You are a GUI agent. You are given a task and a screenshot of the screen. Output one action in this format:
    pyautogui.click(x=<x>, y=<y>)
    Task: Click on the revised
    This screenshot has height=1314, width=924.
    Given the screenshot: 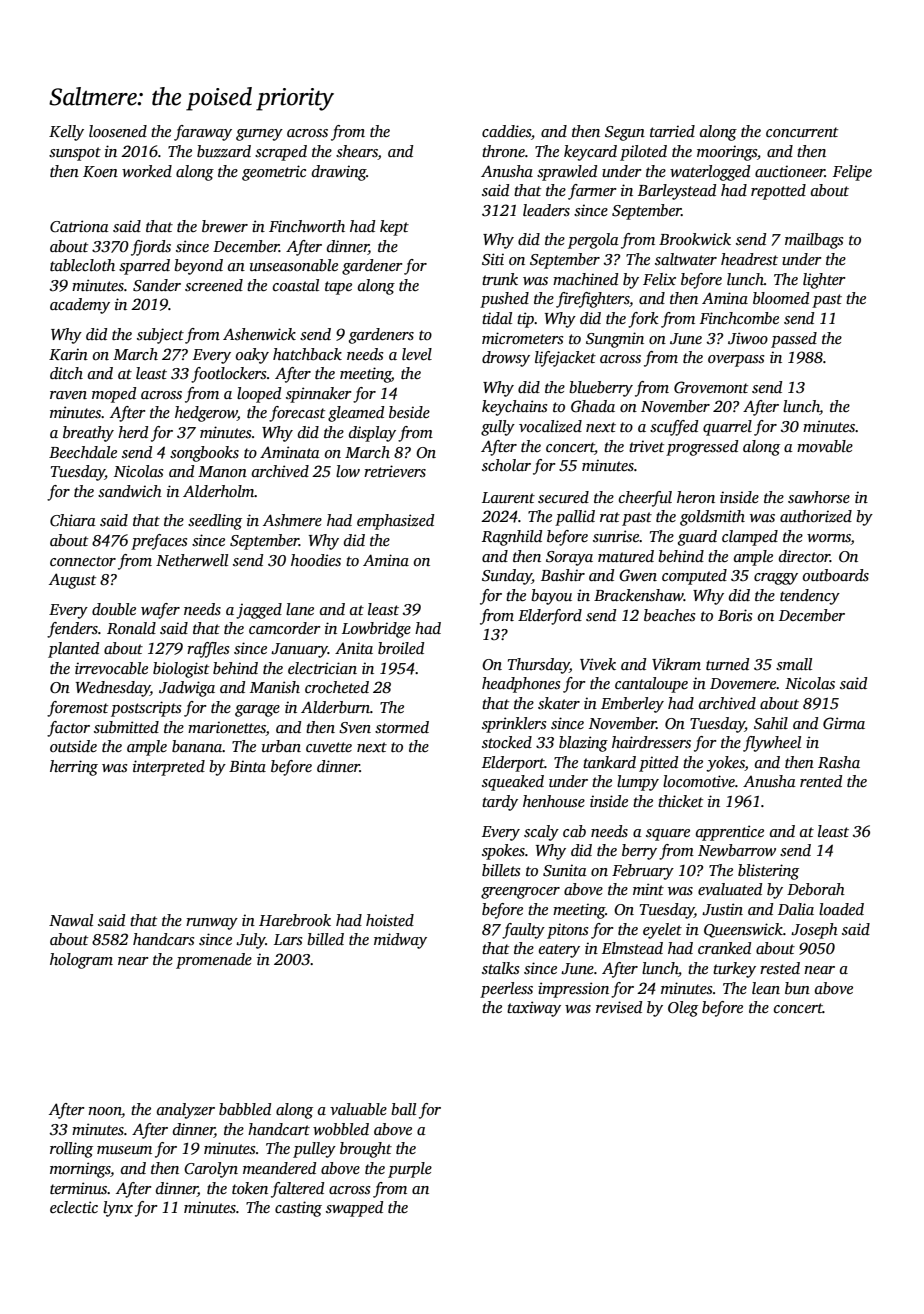 What is the action you would take?
    pyautogui.click(x=619, y=1007)
